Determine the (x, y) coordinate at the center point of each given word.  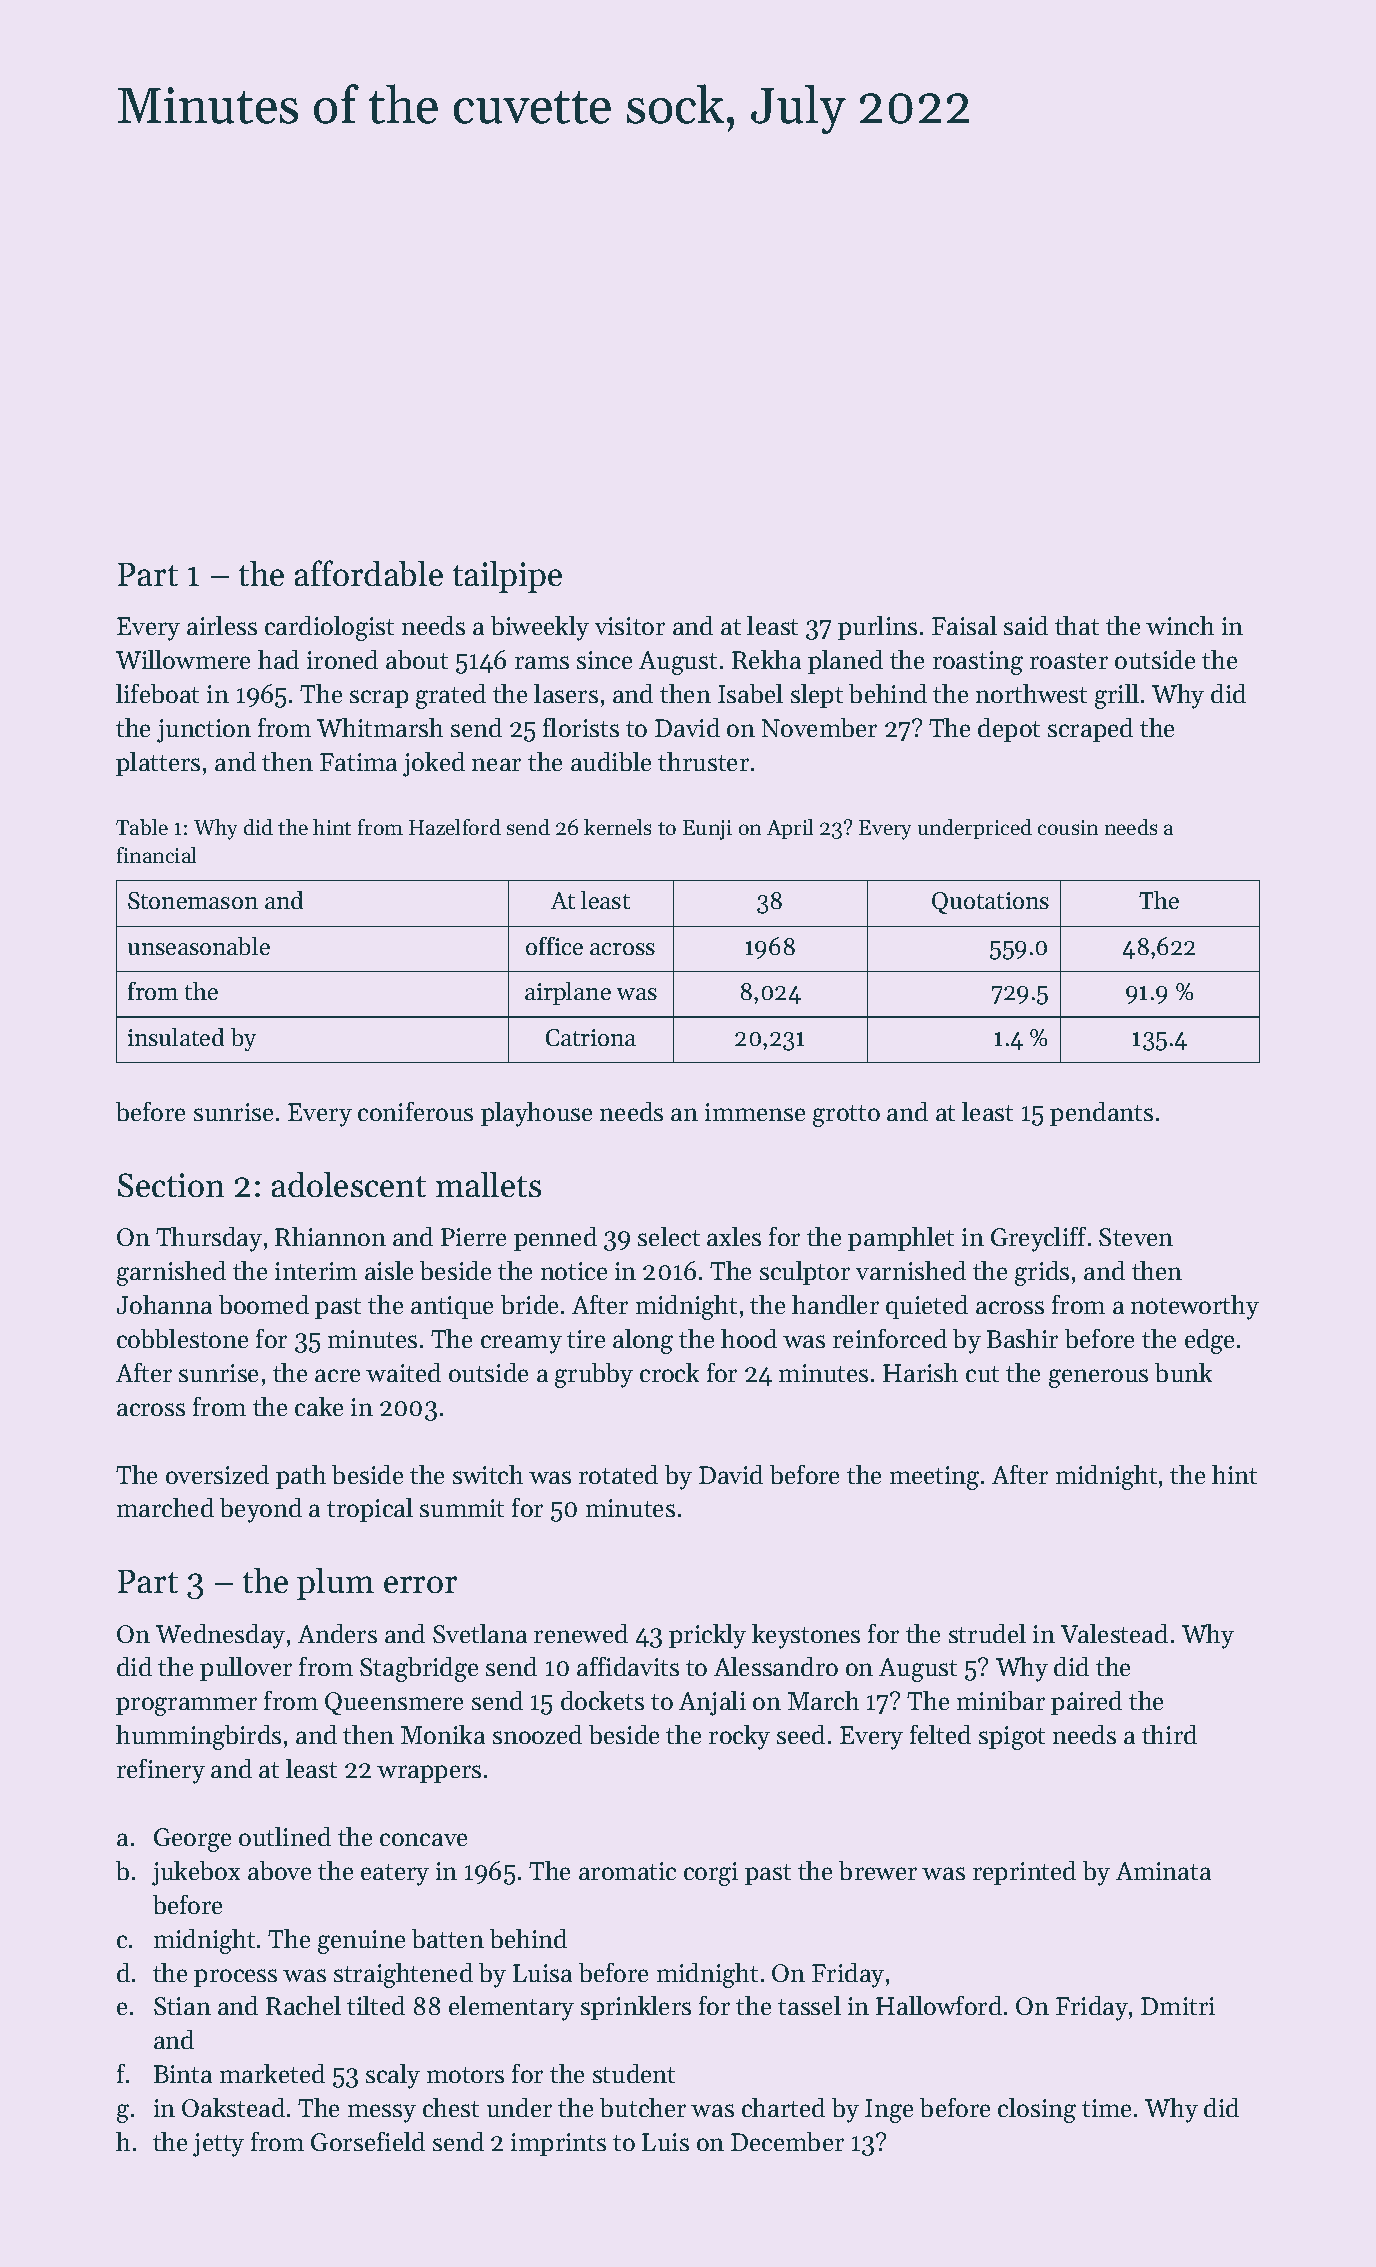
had (278, 659)
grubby (594, 1375)
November (819, 727)
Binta (183, 2074)
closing (1037, 2110)
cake (319, 1406)
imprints (558, 2144)
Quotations (990, 903)
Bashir (1022, 1338)
